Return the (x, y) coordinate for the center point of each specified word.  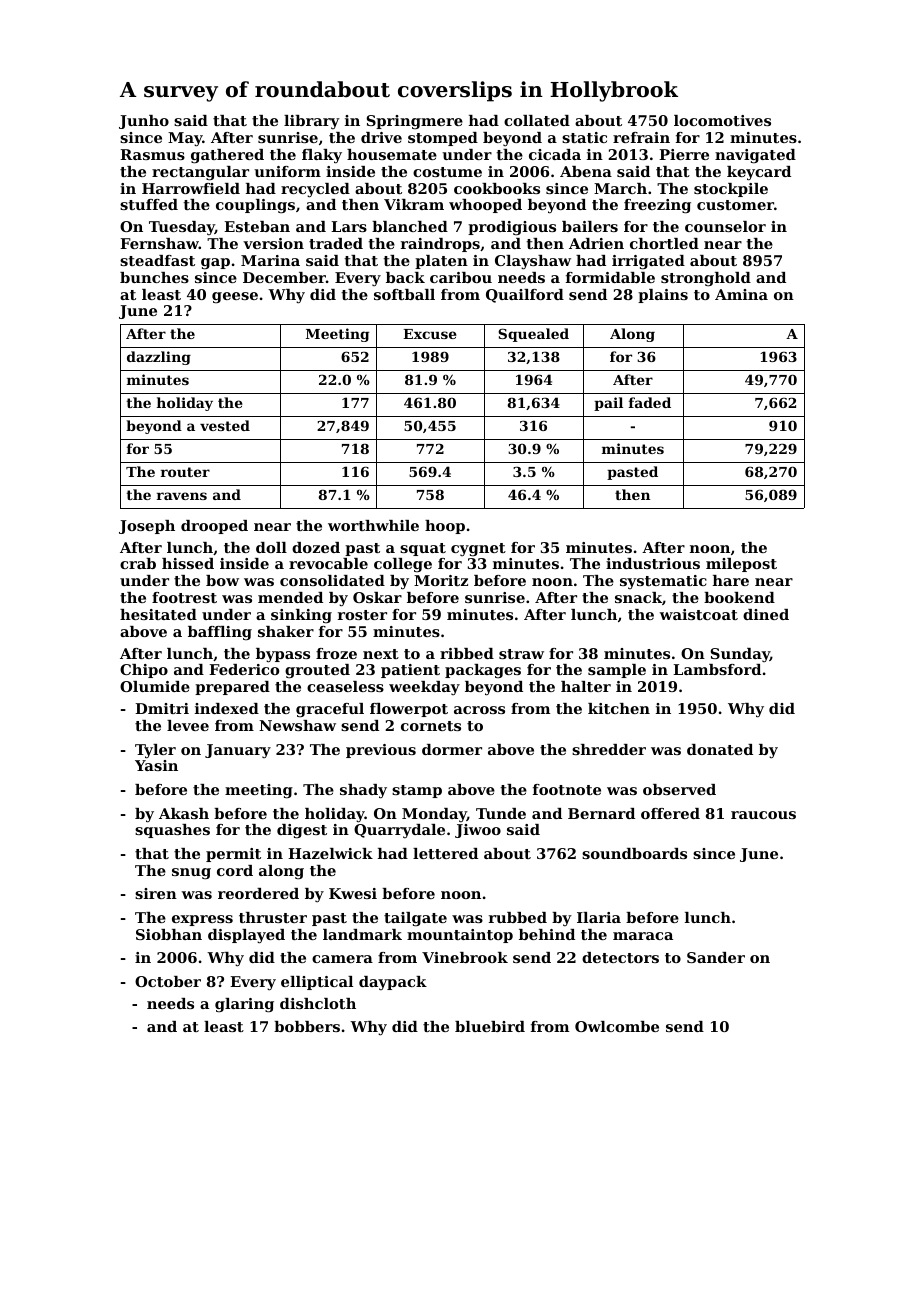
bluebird (490, 1026)
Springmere (414, 122)
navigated (755, 156)
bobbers (307, 1026)
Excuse (430, 334)
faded (650, 402)
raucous (763, 815)
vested (225, 425)
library (312, 122)
